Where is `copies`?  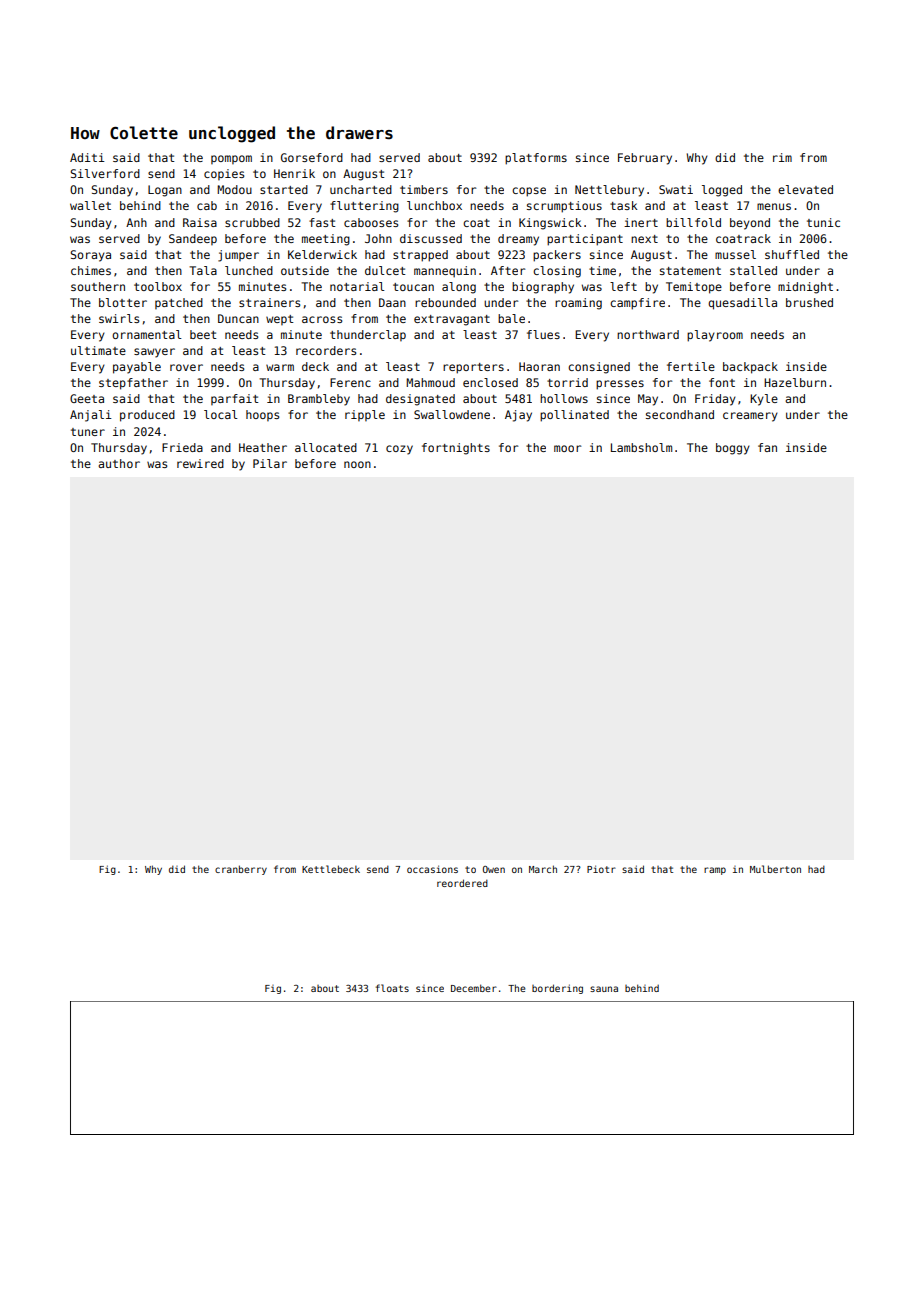
copies is located at coordinates (224, 174).
